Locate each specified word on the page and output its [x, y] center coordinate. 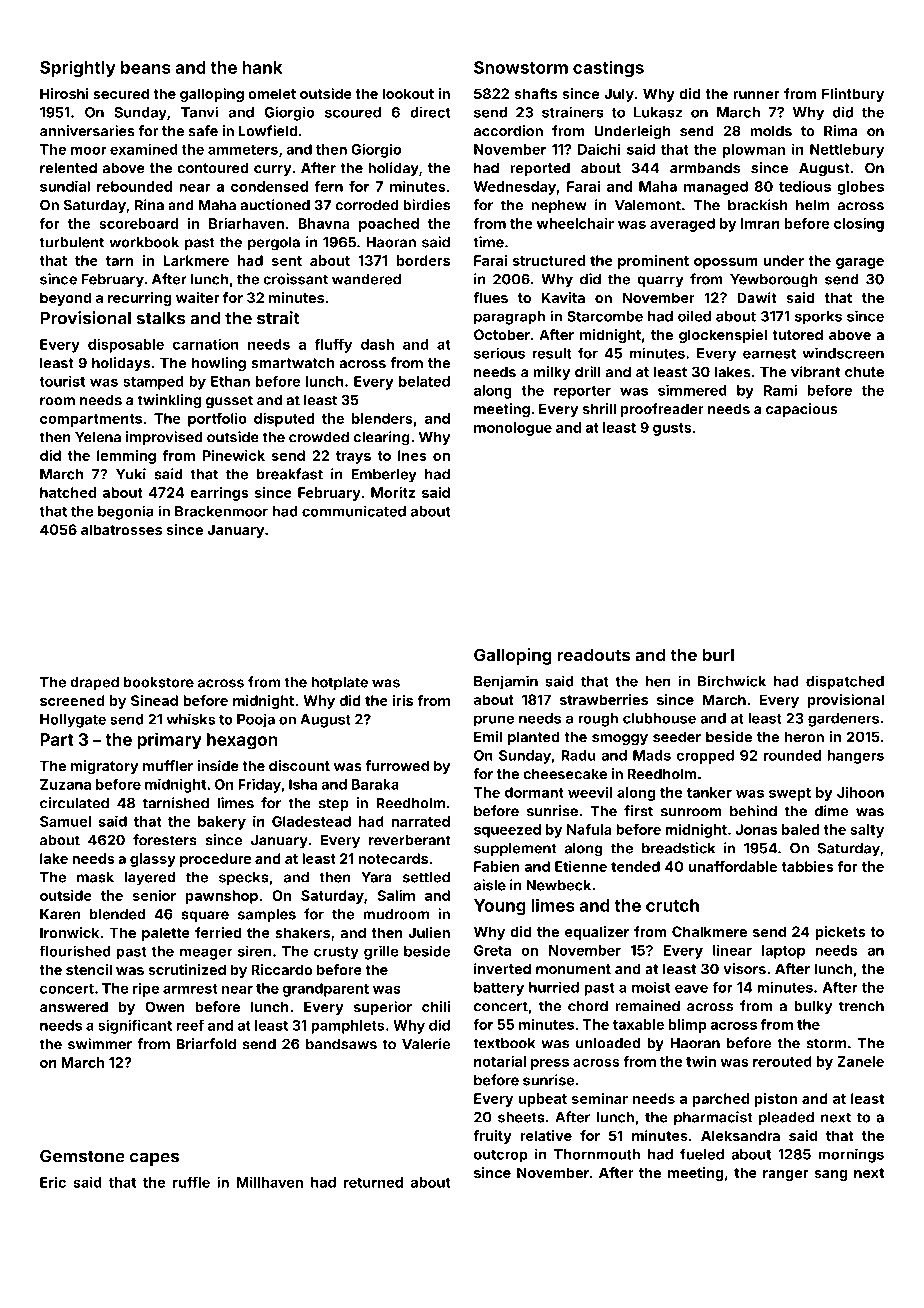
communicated [354, 511]
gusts [672, 429]
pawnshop [222, 897]
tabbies [807, 866]
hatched [68, 492]
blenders [382, 418]
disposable [126, 345]
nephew [559, 206]
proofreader [662, 410]
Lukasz [658, 112]
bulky [813, 1007]
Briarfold [206, 1044]
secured [121, 93]
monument [573, 969]
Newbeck [558, 885]
